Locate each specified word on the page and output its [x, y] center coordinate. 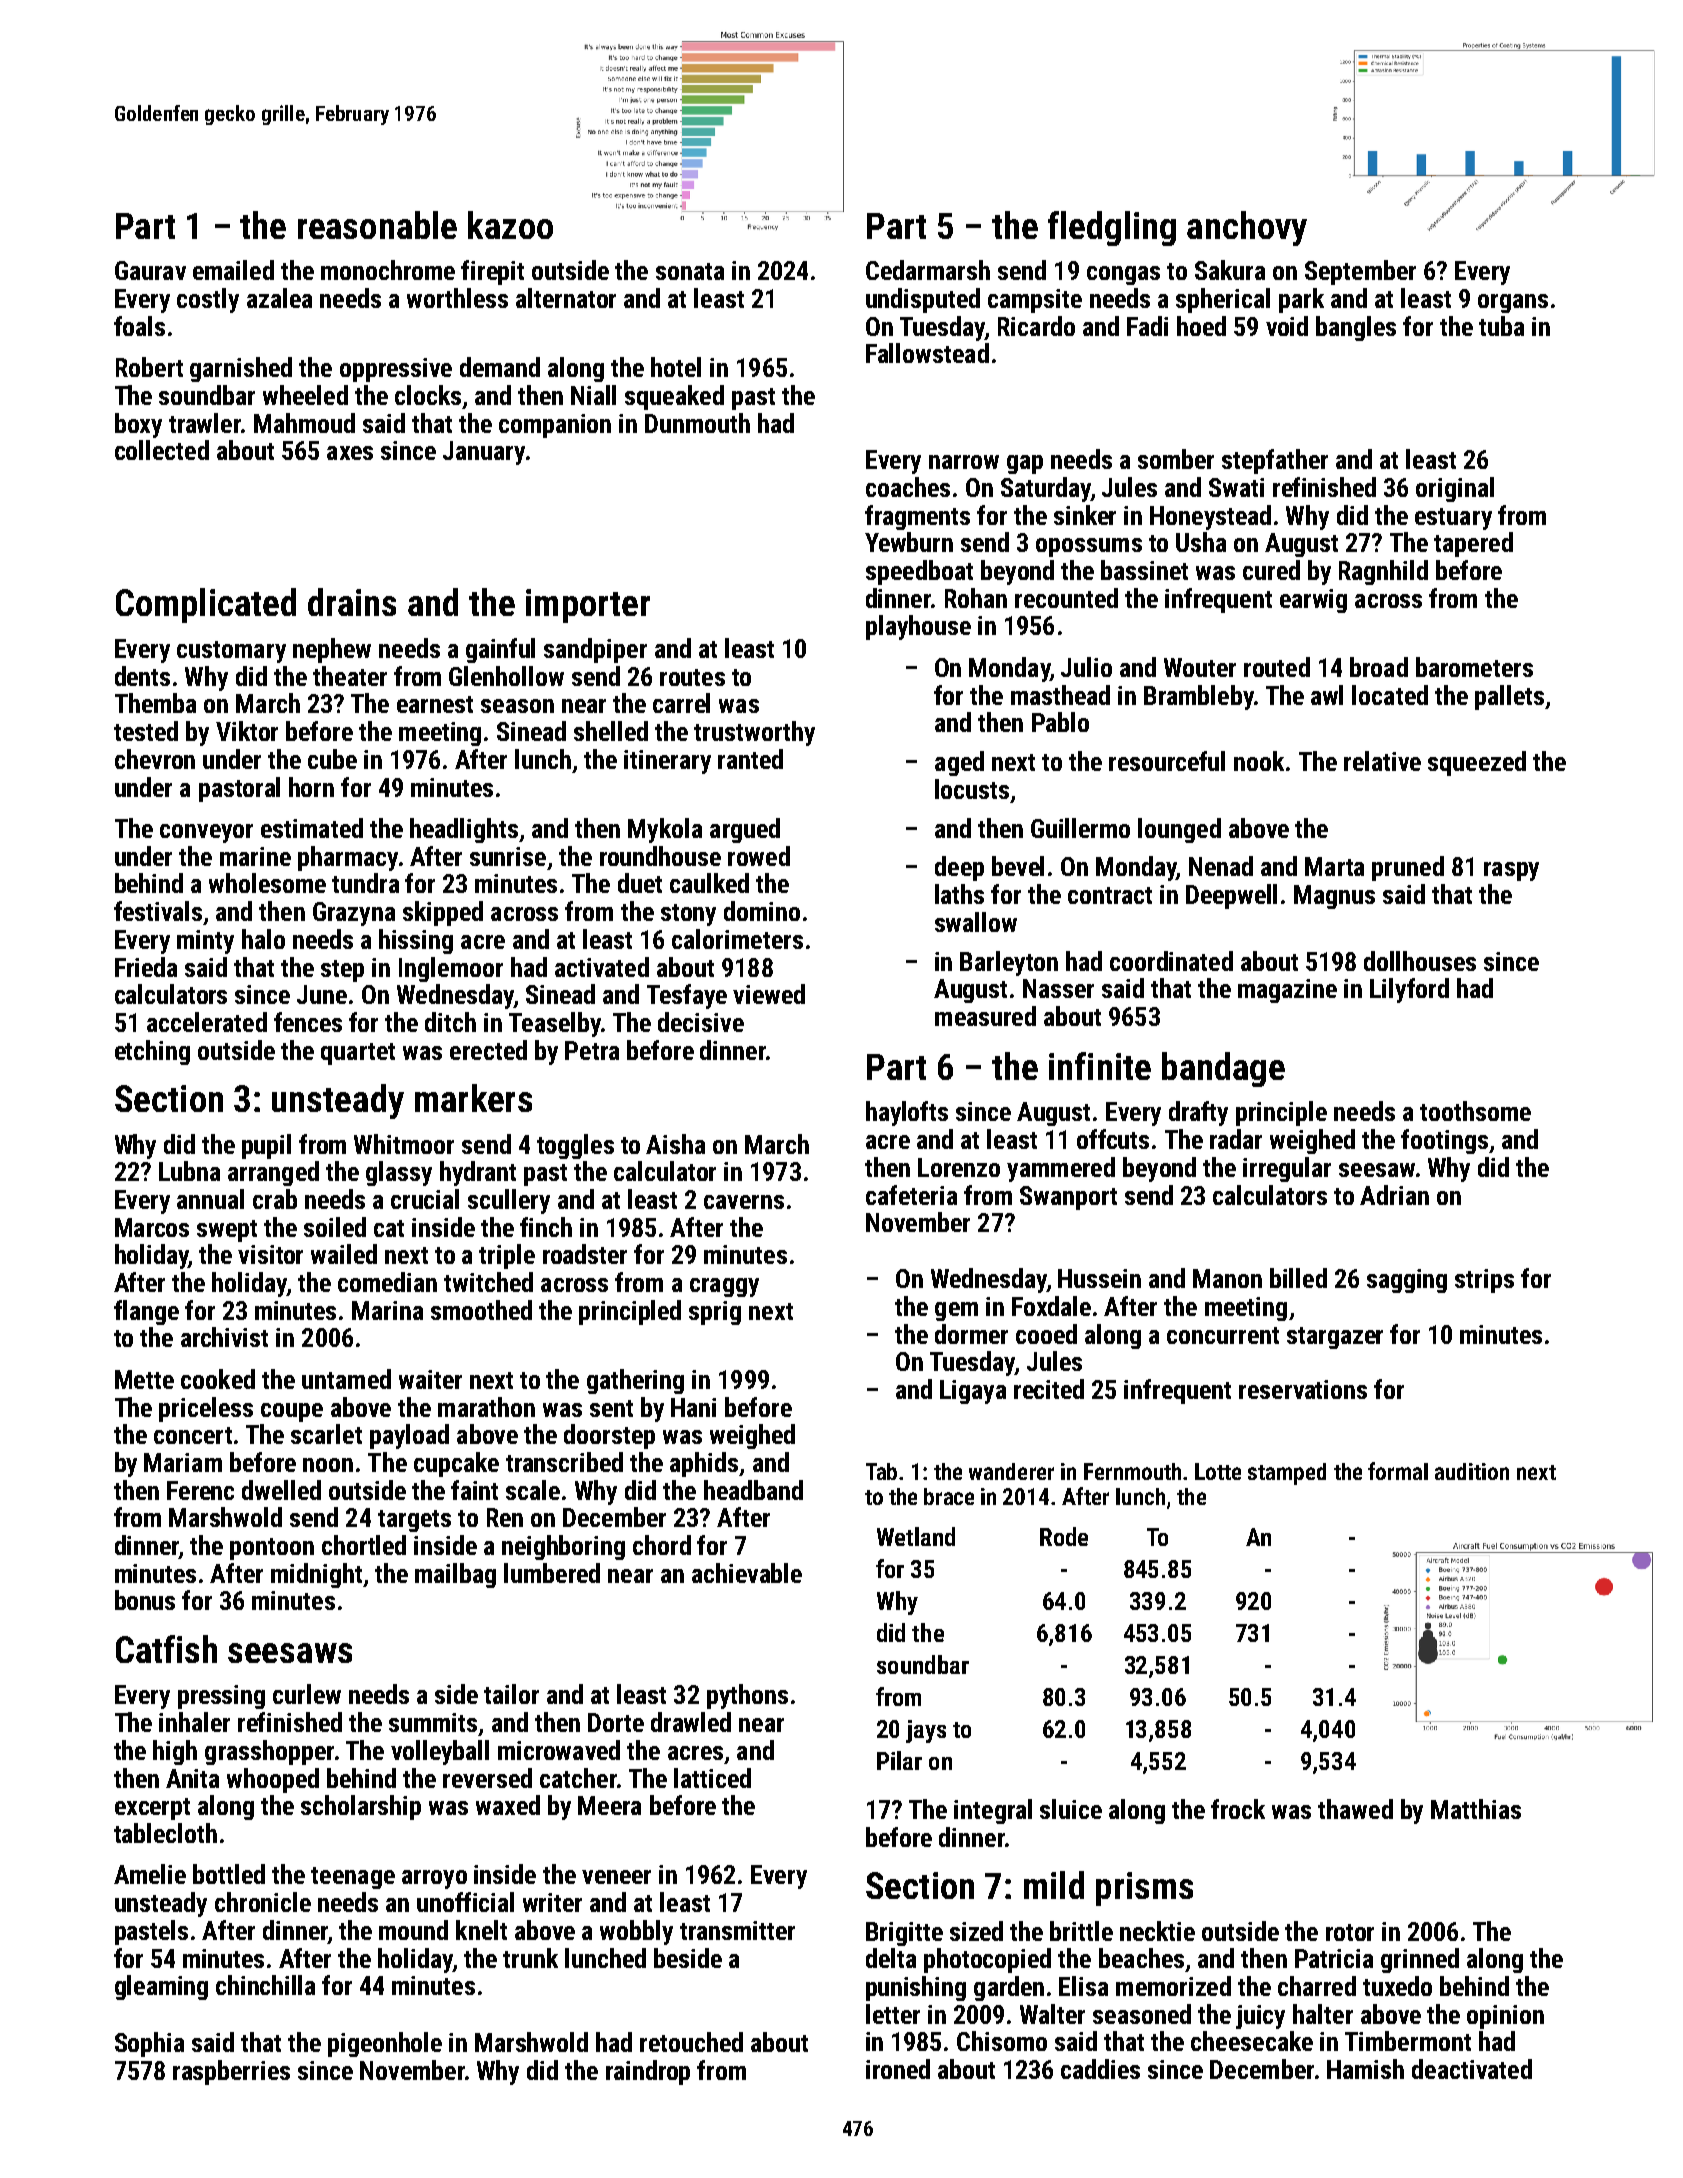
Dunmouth [697, 423]
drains [352, 602]
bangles [1356, 328]
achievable [747, 1573]
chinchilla [265, 1985]
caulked [709, 883]
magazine [1287, 991]
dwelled [281, 1490]
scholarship [361, 1807]
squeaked [674, 397]
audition [1472, 1471]
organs [1513, 303]
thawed [1355, 1809]
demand [500, 367]
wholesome [267, 883]
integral [993, 1811]
